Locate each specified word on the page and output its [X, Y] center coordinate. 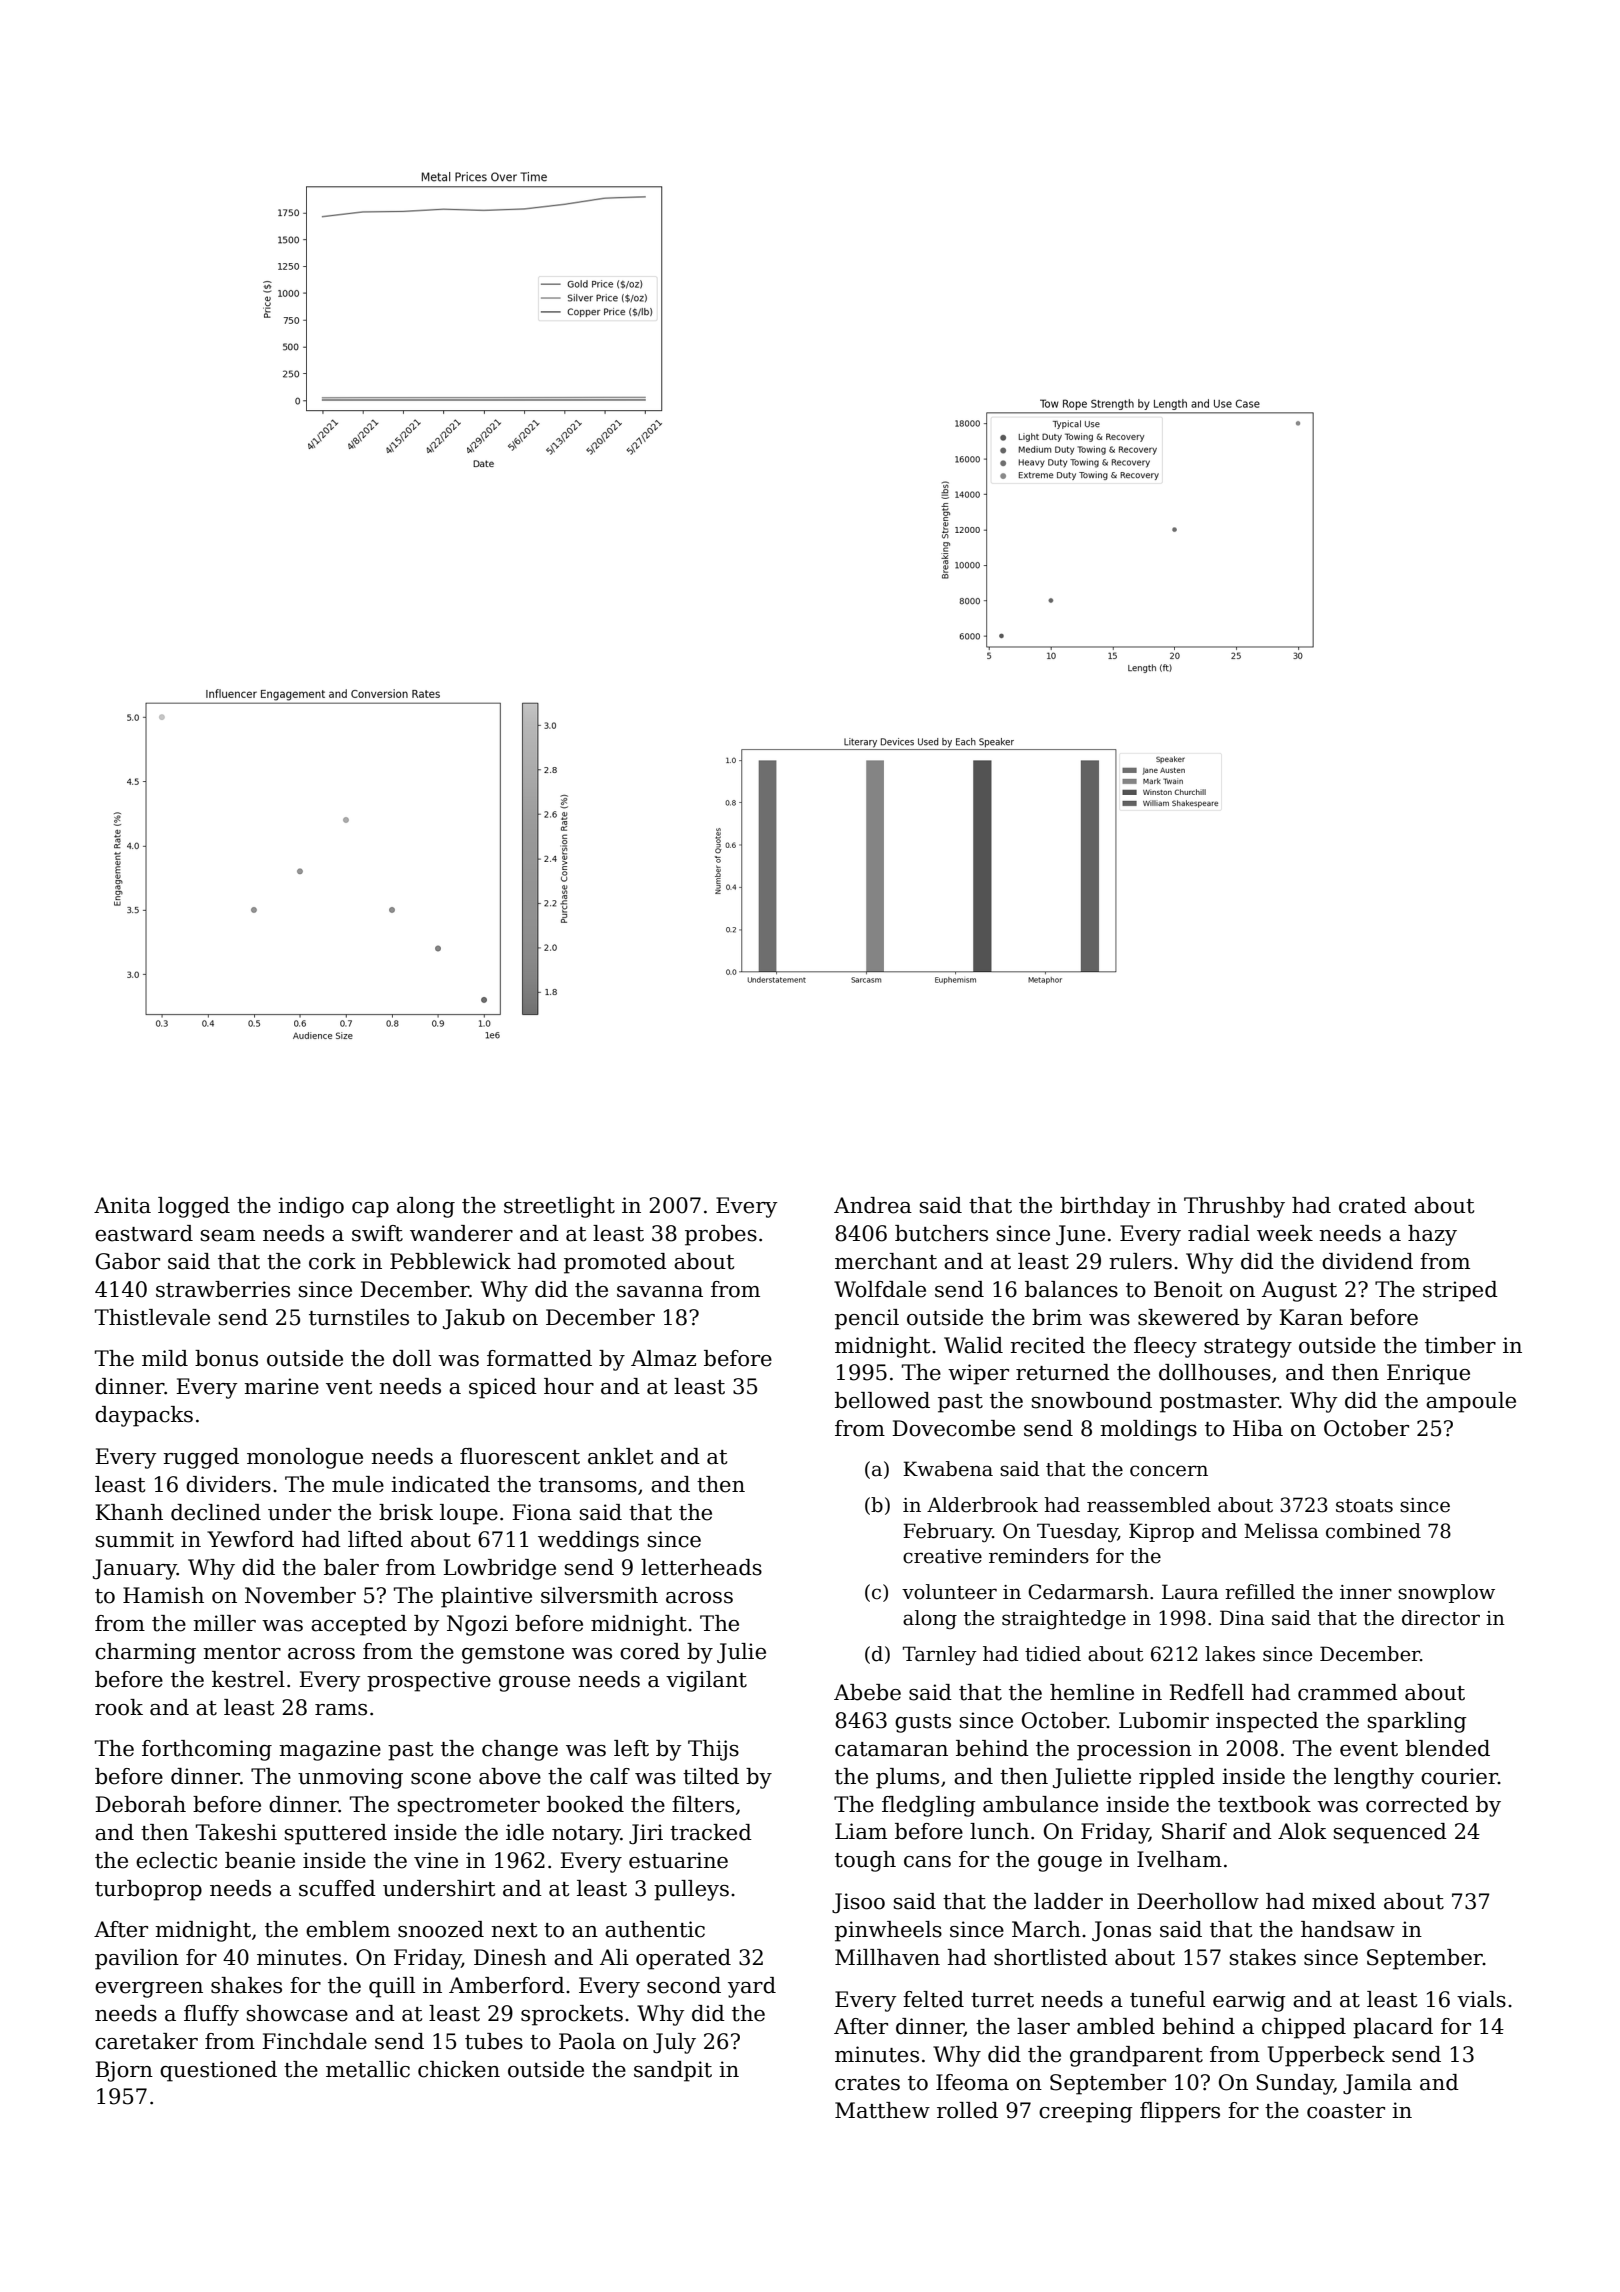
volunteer [949, 1592]
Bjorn [124, 2071]
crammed [1348, 1692]
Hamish [163, 1595]
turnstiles [359, 1317]
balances [1071, 1289]
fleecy [1165, 1347]
